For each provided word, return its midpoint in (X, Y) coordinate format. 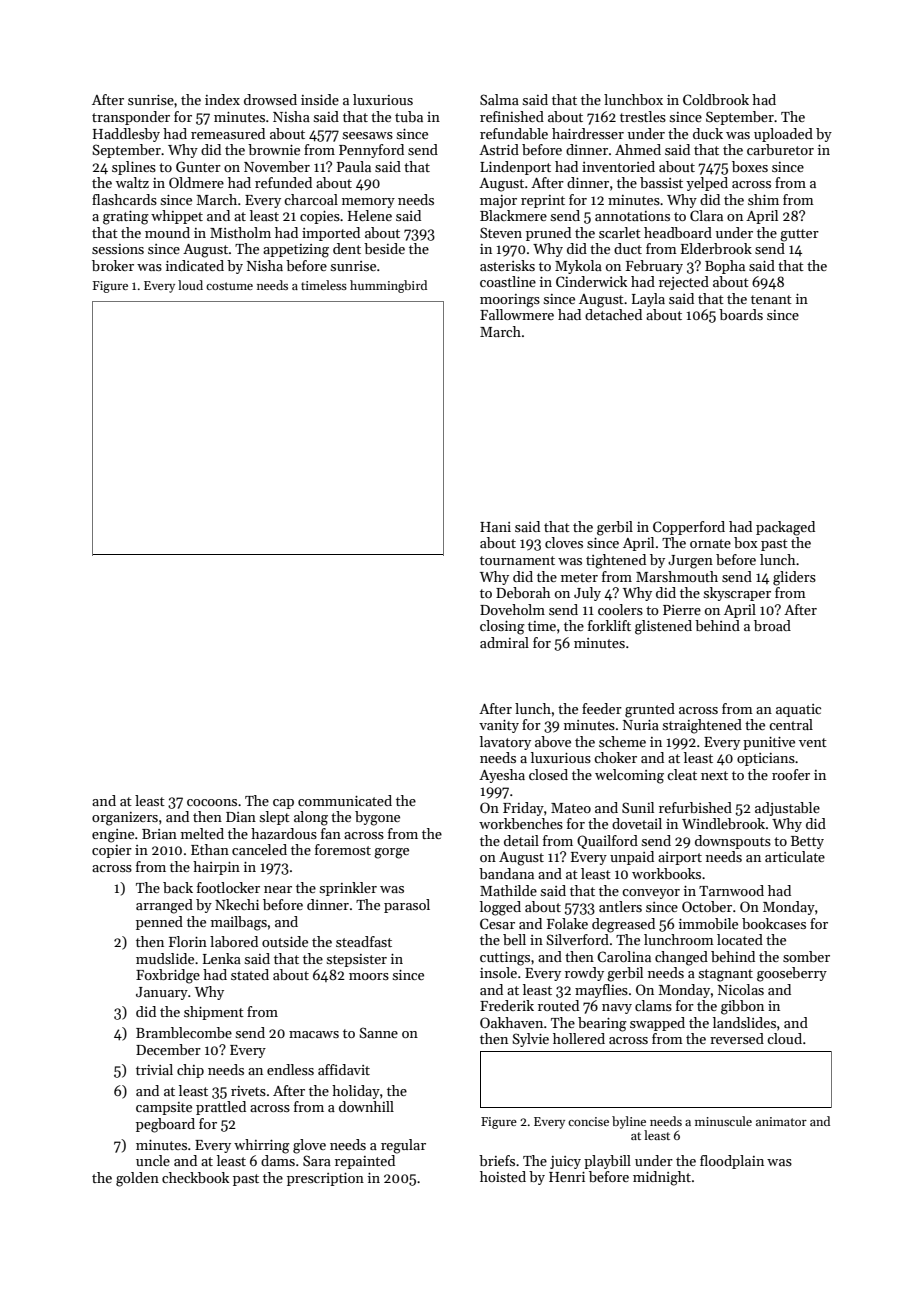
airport (680, 858)
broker (113, 265)
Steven (501, 232)
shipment (214, 1013)
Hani (495, 527)
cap (283, 804)
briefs (497, 1160)
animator (781, 1121)
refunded (283, 182)
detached (613, 314)
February (654, 267)
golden (137, 1179)
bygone (377, 818)
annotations (632, 216)
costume (229, 286)
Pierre (682, 610)
